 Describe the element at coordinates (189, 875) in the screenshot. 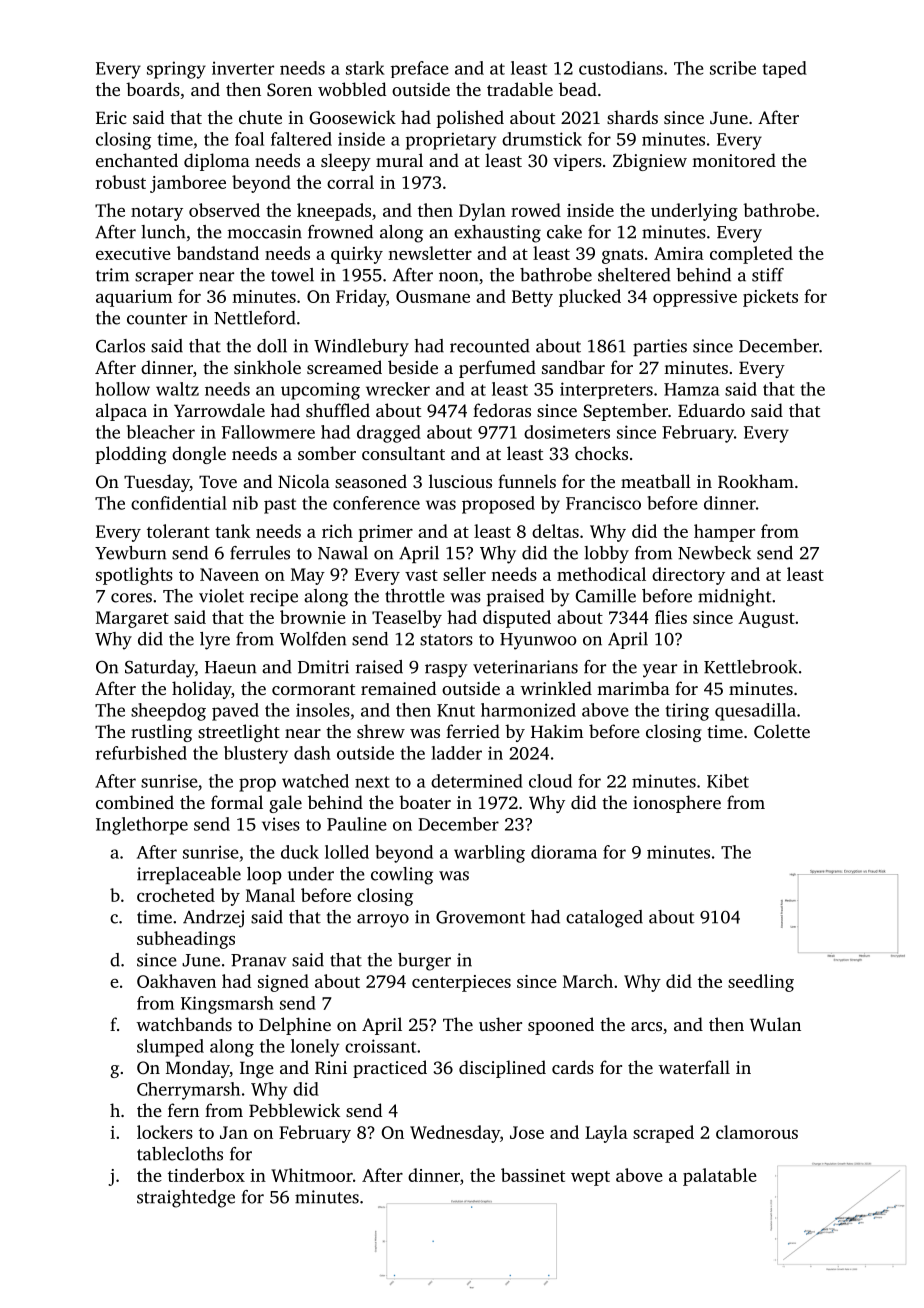

I see `irreplaceable` at that location.
